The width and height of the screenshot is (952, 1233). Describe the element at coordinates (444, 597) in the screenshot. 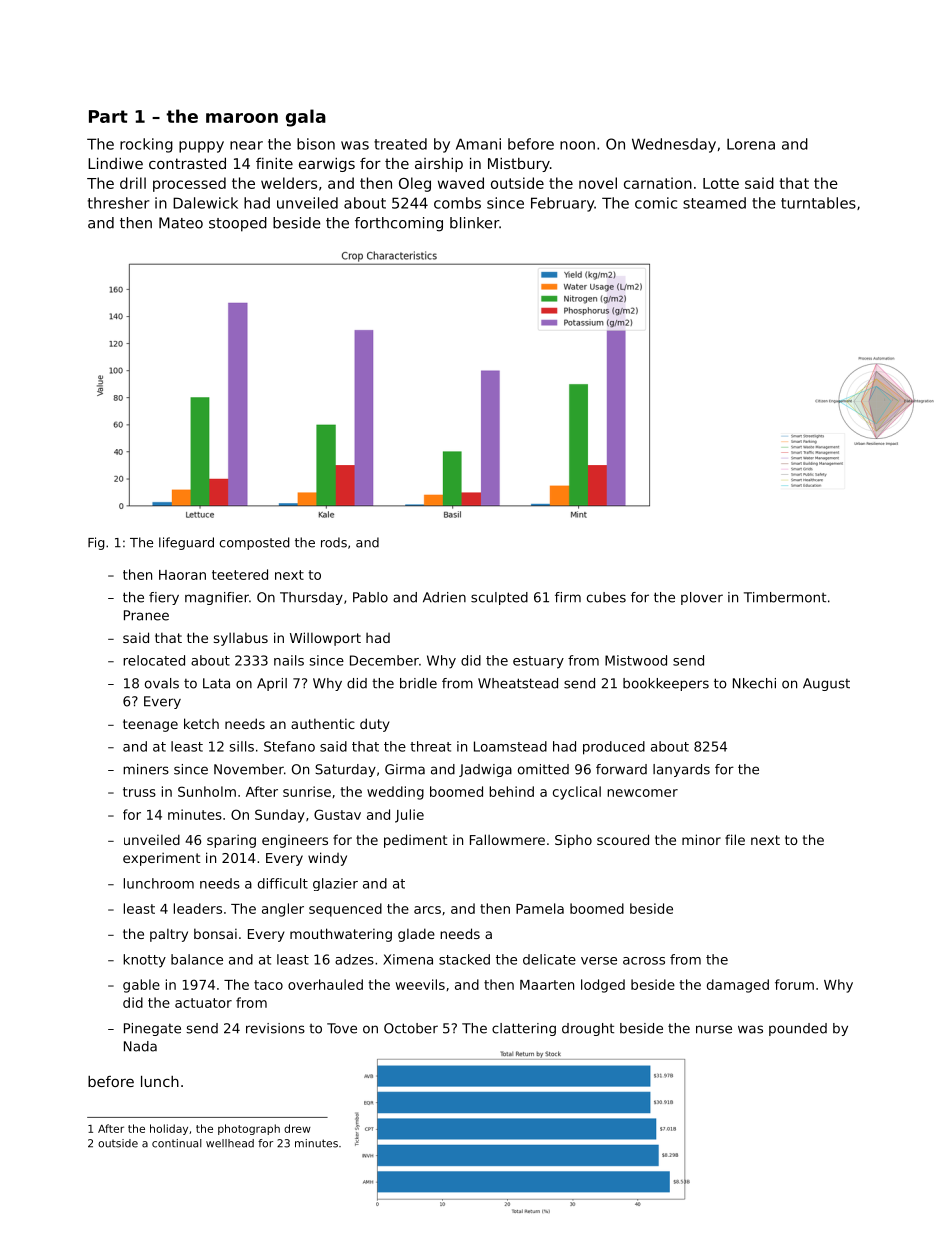

I see `Adrien` at that location.
